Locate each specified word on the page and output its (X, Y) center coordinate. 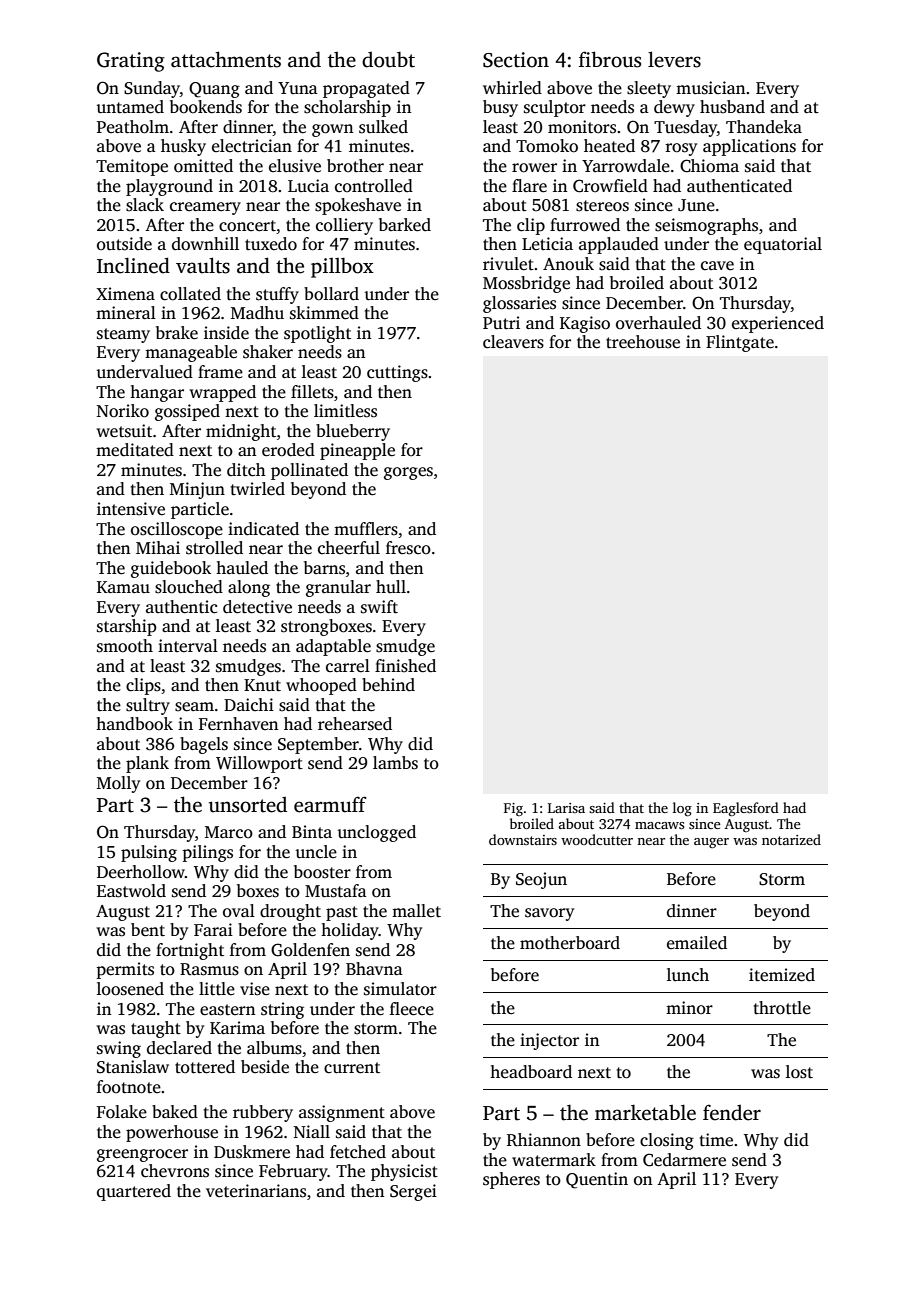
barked (405, 225)
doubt (388, 59)
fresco (408, 548)
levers (674, 59)
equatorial (783, 245)
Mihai (158, 547)
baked (175, 1112)
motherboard (570, 943)
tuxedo (271, 244)
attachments (226, 59)
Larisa (566, 808)
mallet (416, 911)
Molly (118, 784)
